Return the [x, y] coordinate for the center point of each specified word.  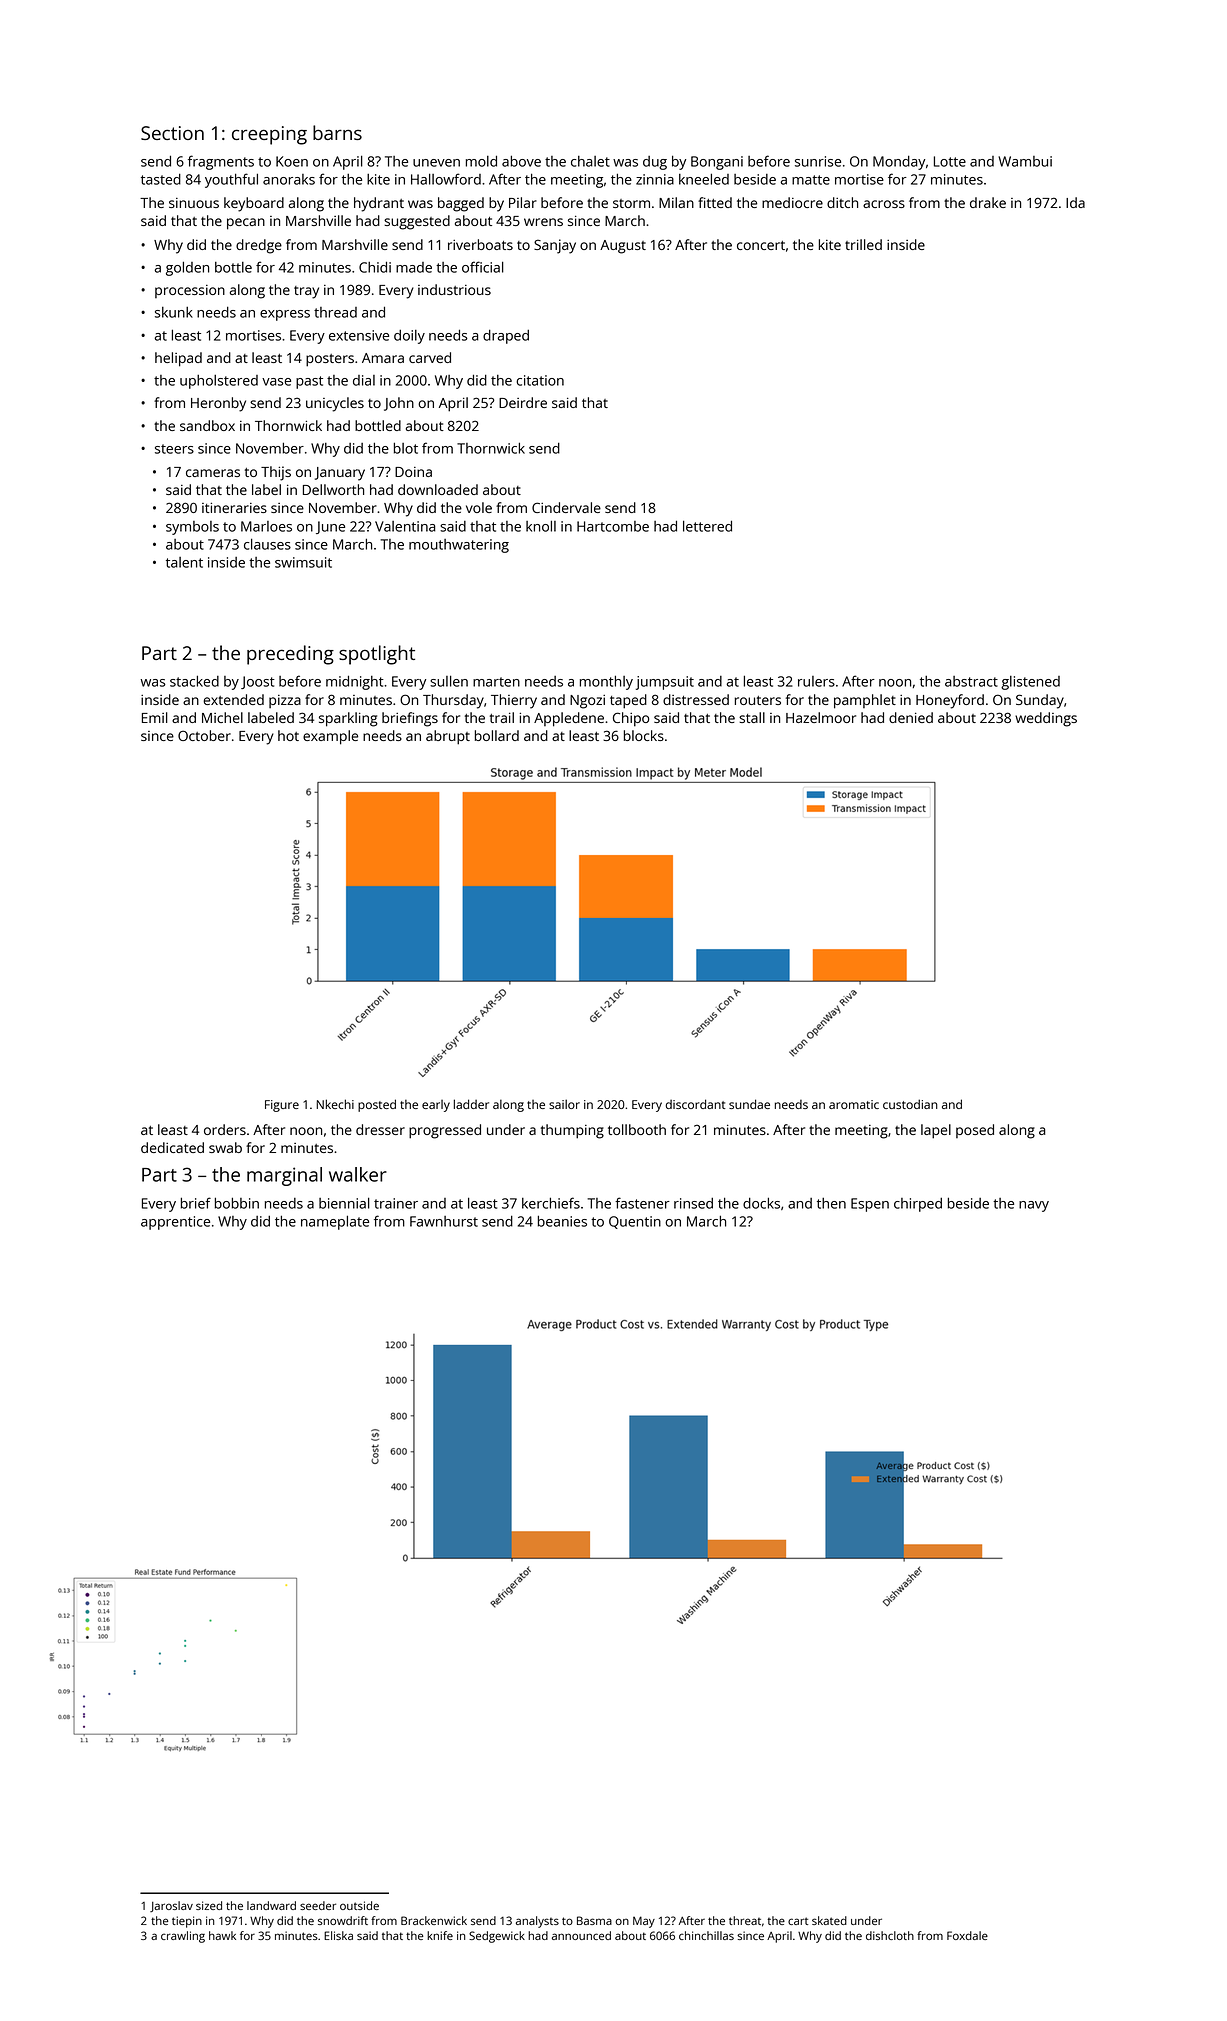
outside [359, 1905]
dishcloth [890, 1935]
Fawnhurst [444, 1221]
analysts [537, 1922]
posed [975, 1131]
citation [540, 380]
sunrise [818, 161]
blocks [644, 735]
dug [655, 163]
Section [172, 133]
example [330, 737]
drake [988, 202]
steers [174, 449]
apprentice [175, 1223]
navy [1034, 1206]
